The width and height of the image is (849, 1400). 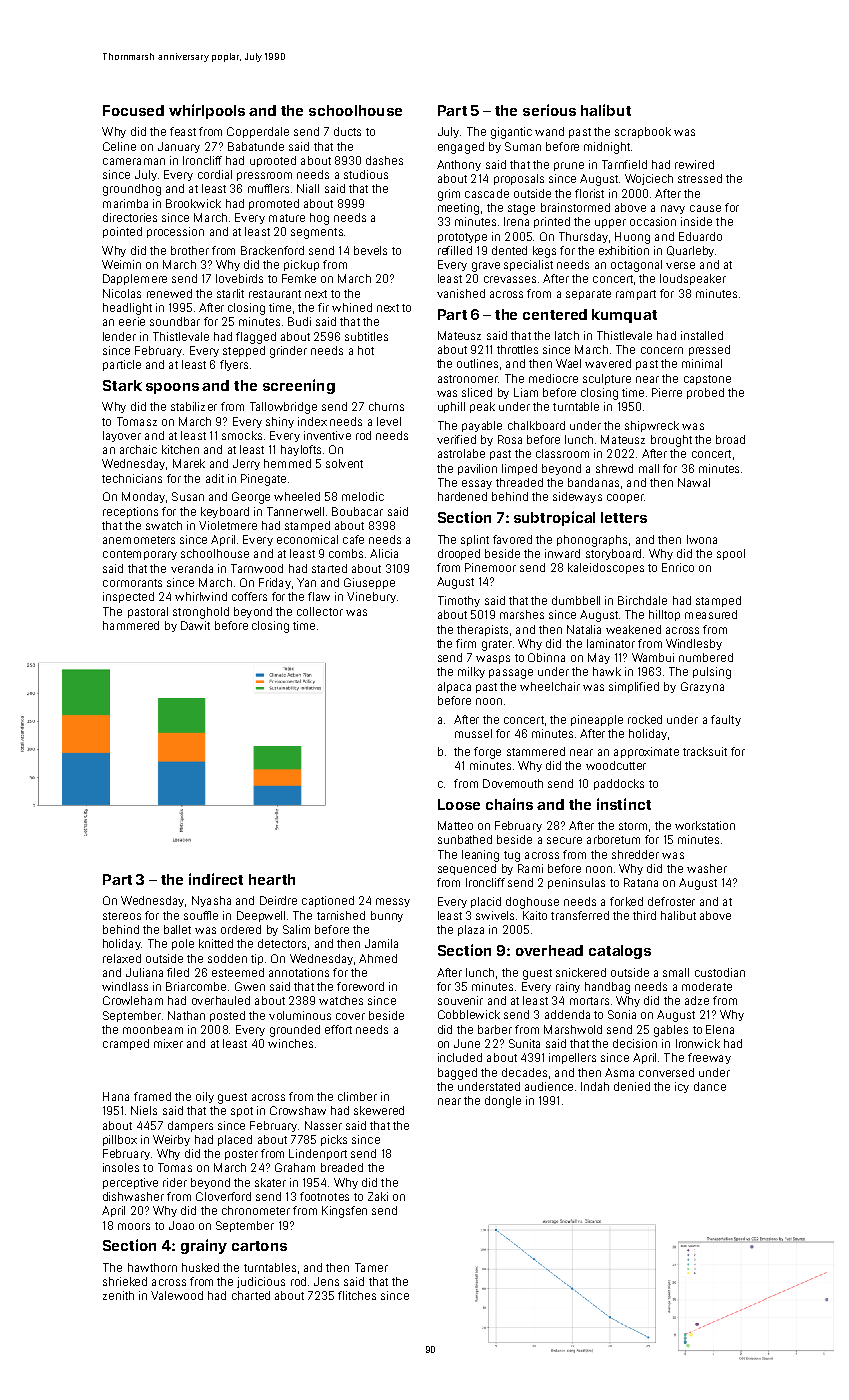 What do you see at coordinates (549, 110) in the image?
I see `serious` at bounding box center [549, 110].
